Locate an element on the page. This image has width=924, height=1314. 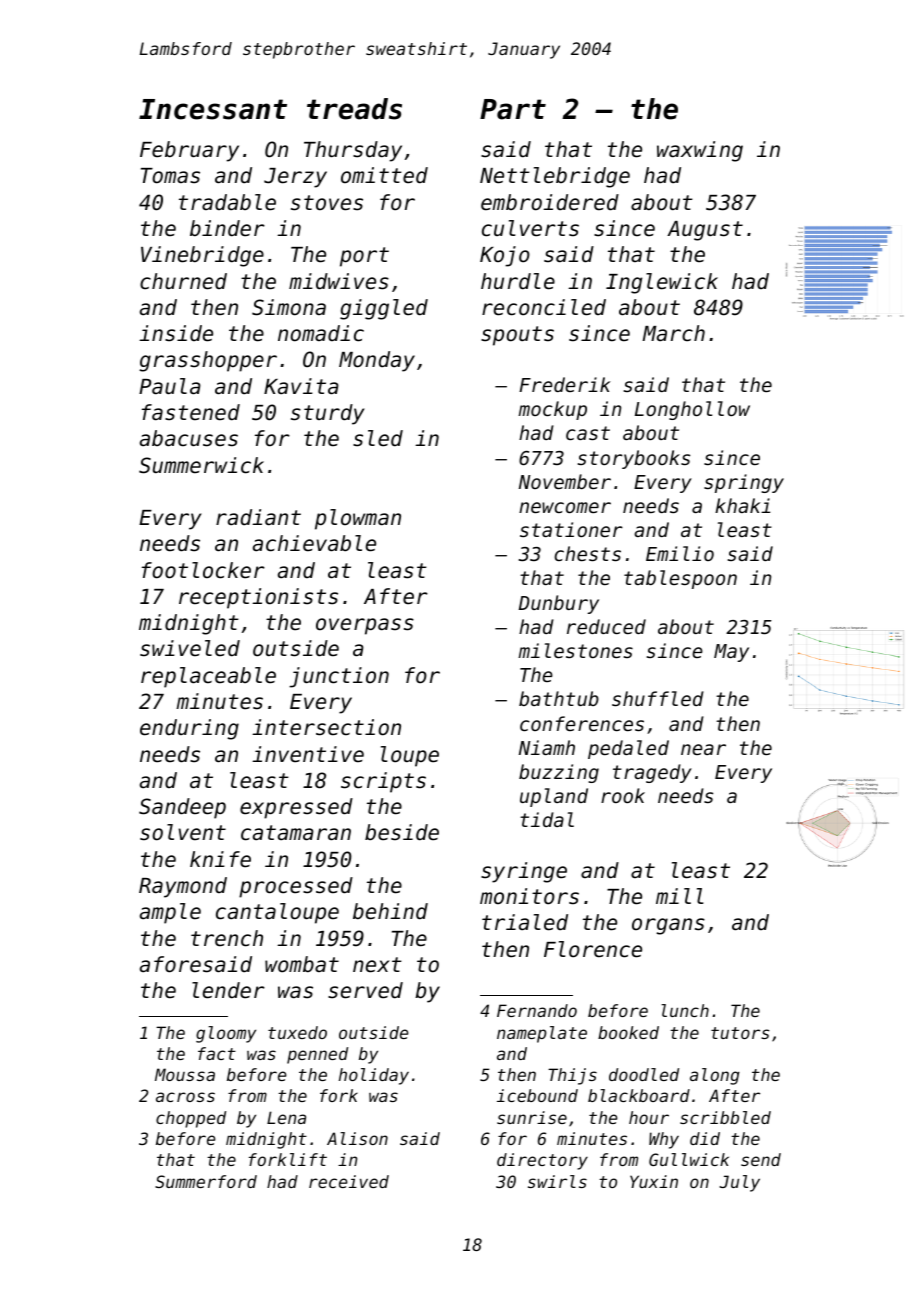
treads is located at coordinates (354, 109).
